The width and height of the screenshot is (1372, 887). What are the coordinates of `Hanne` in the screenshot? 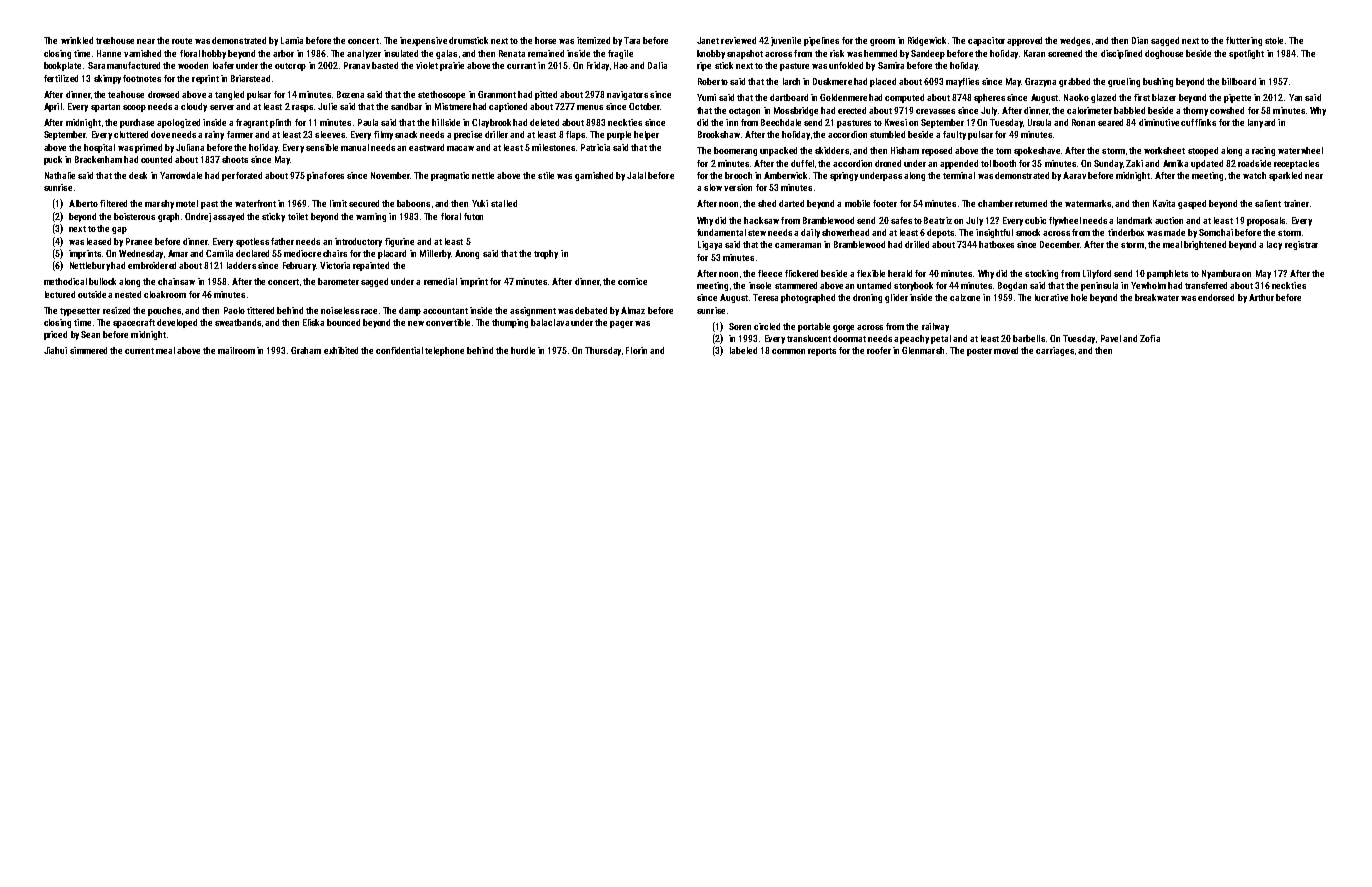 It's located at (109, 53).
